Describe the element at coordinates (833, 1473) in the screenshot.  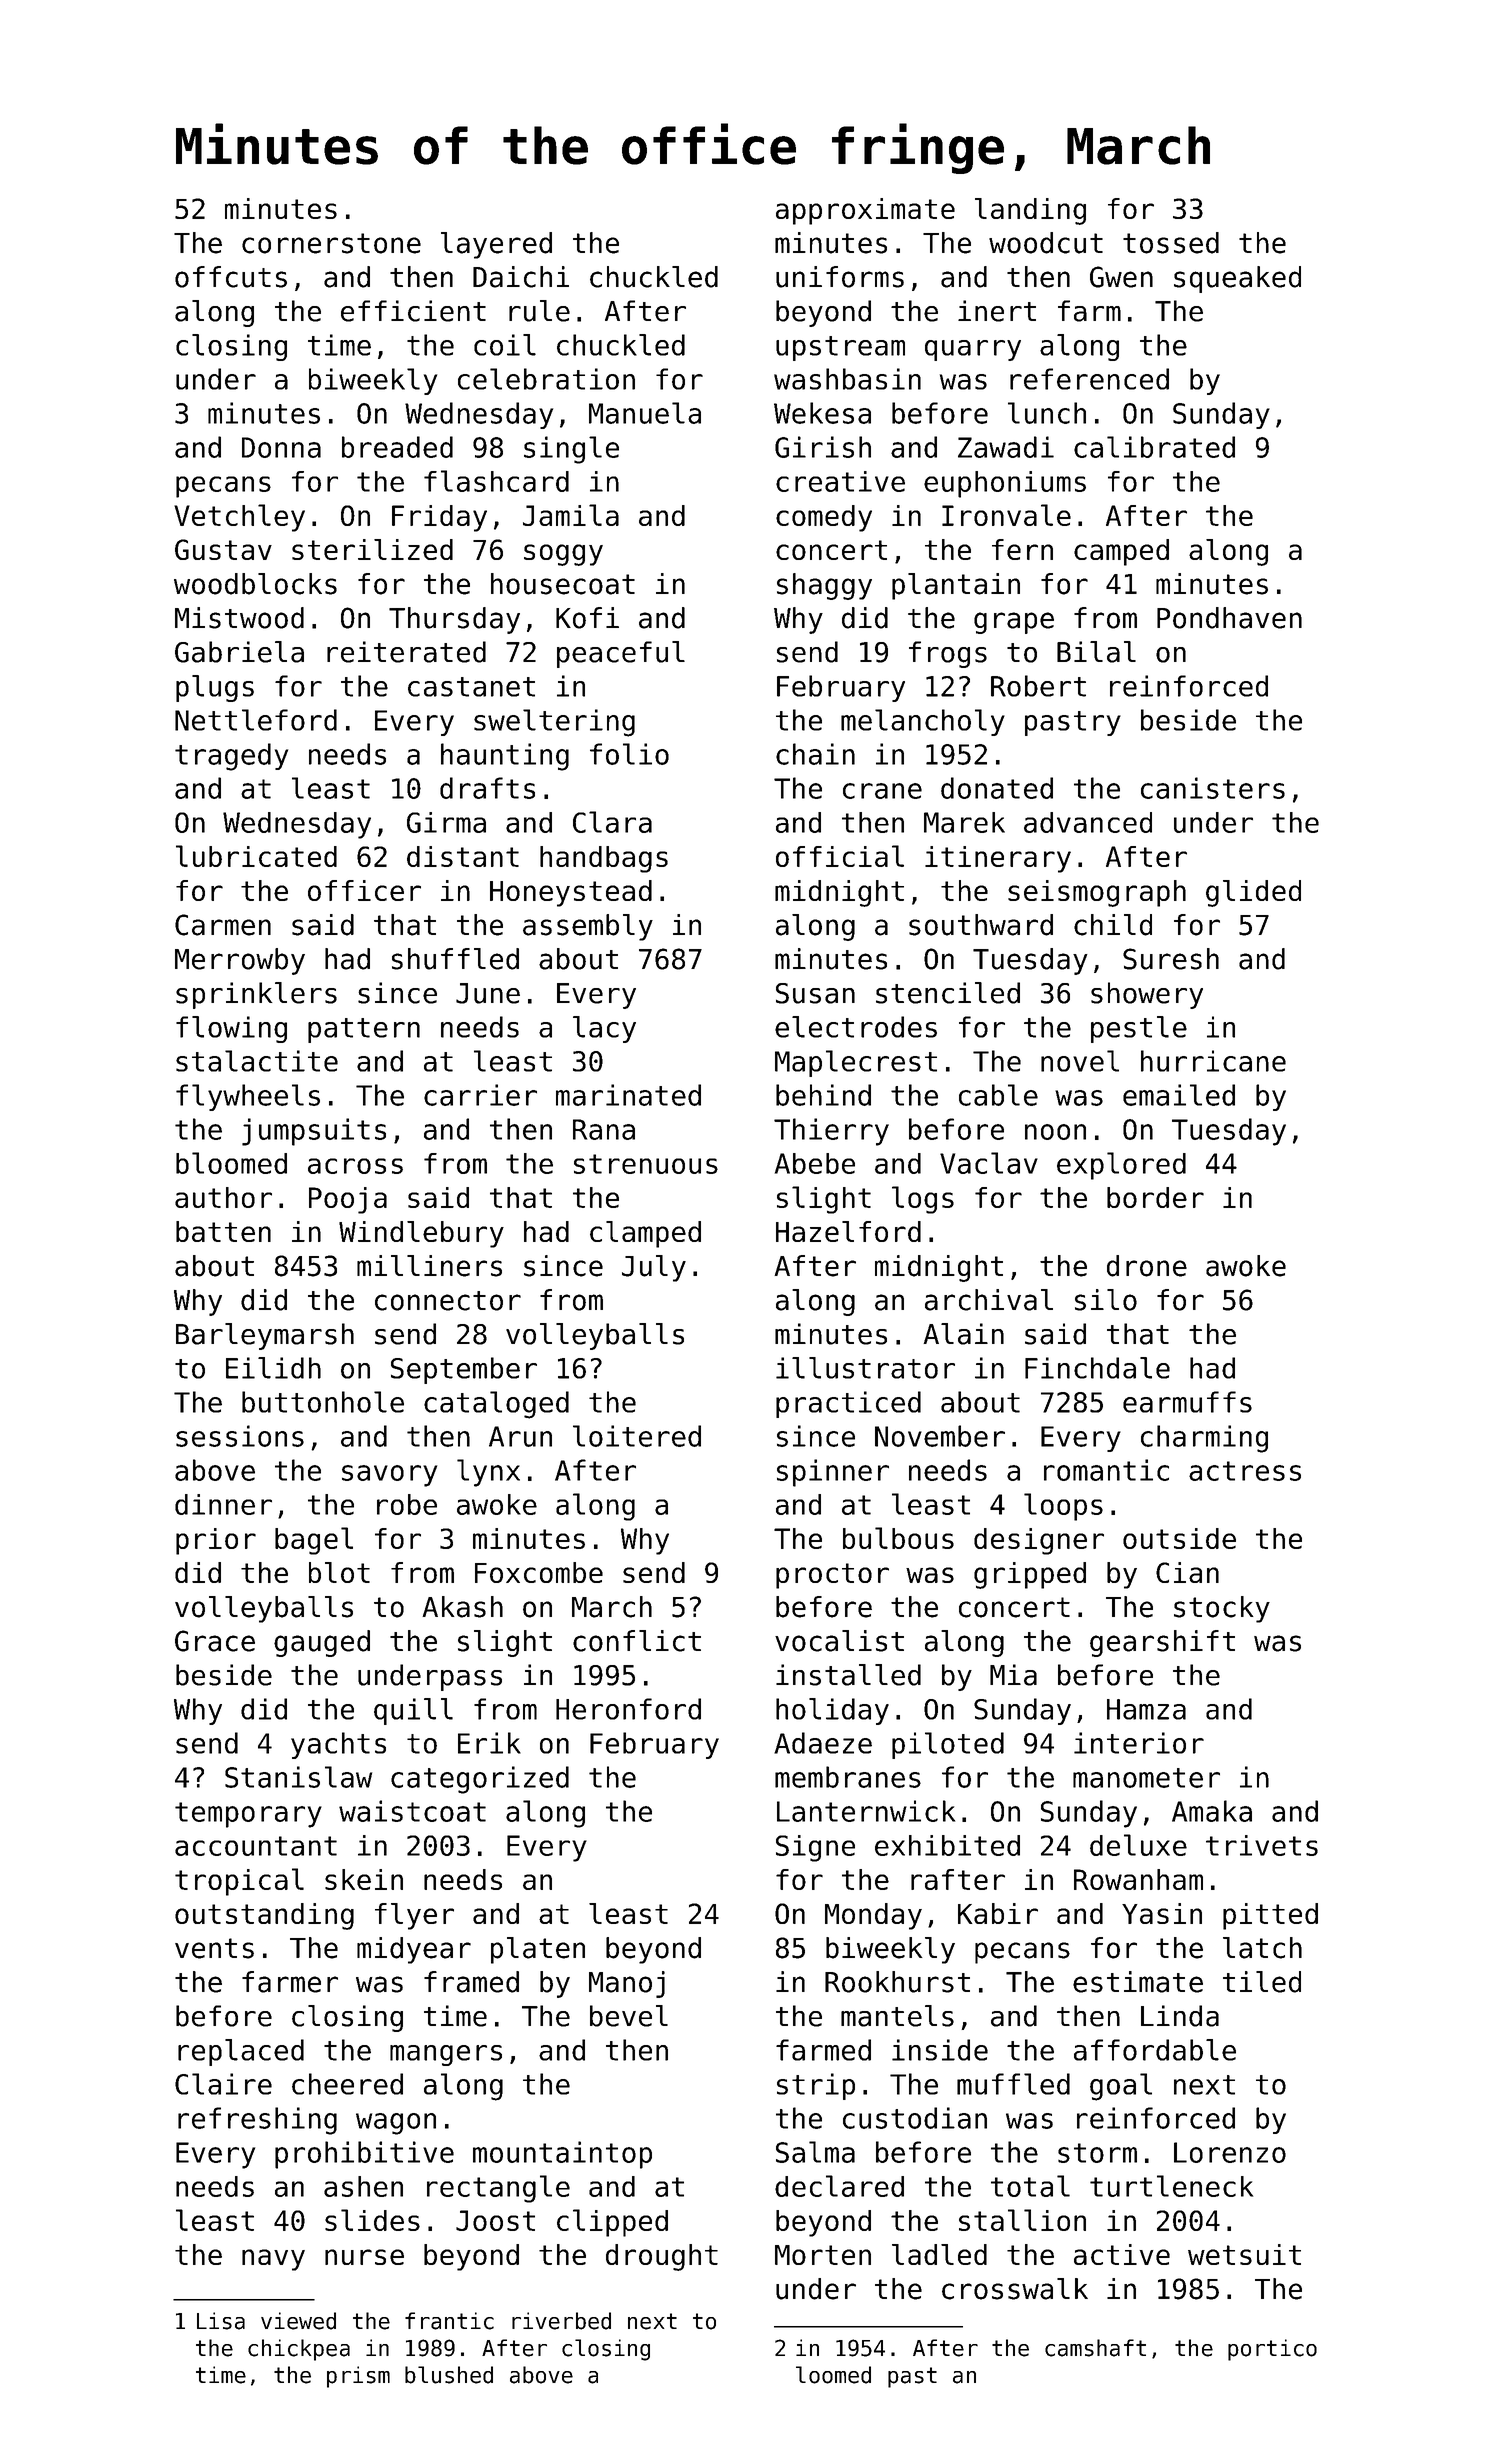
I see `spinner` at that location.
